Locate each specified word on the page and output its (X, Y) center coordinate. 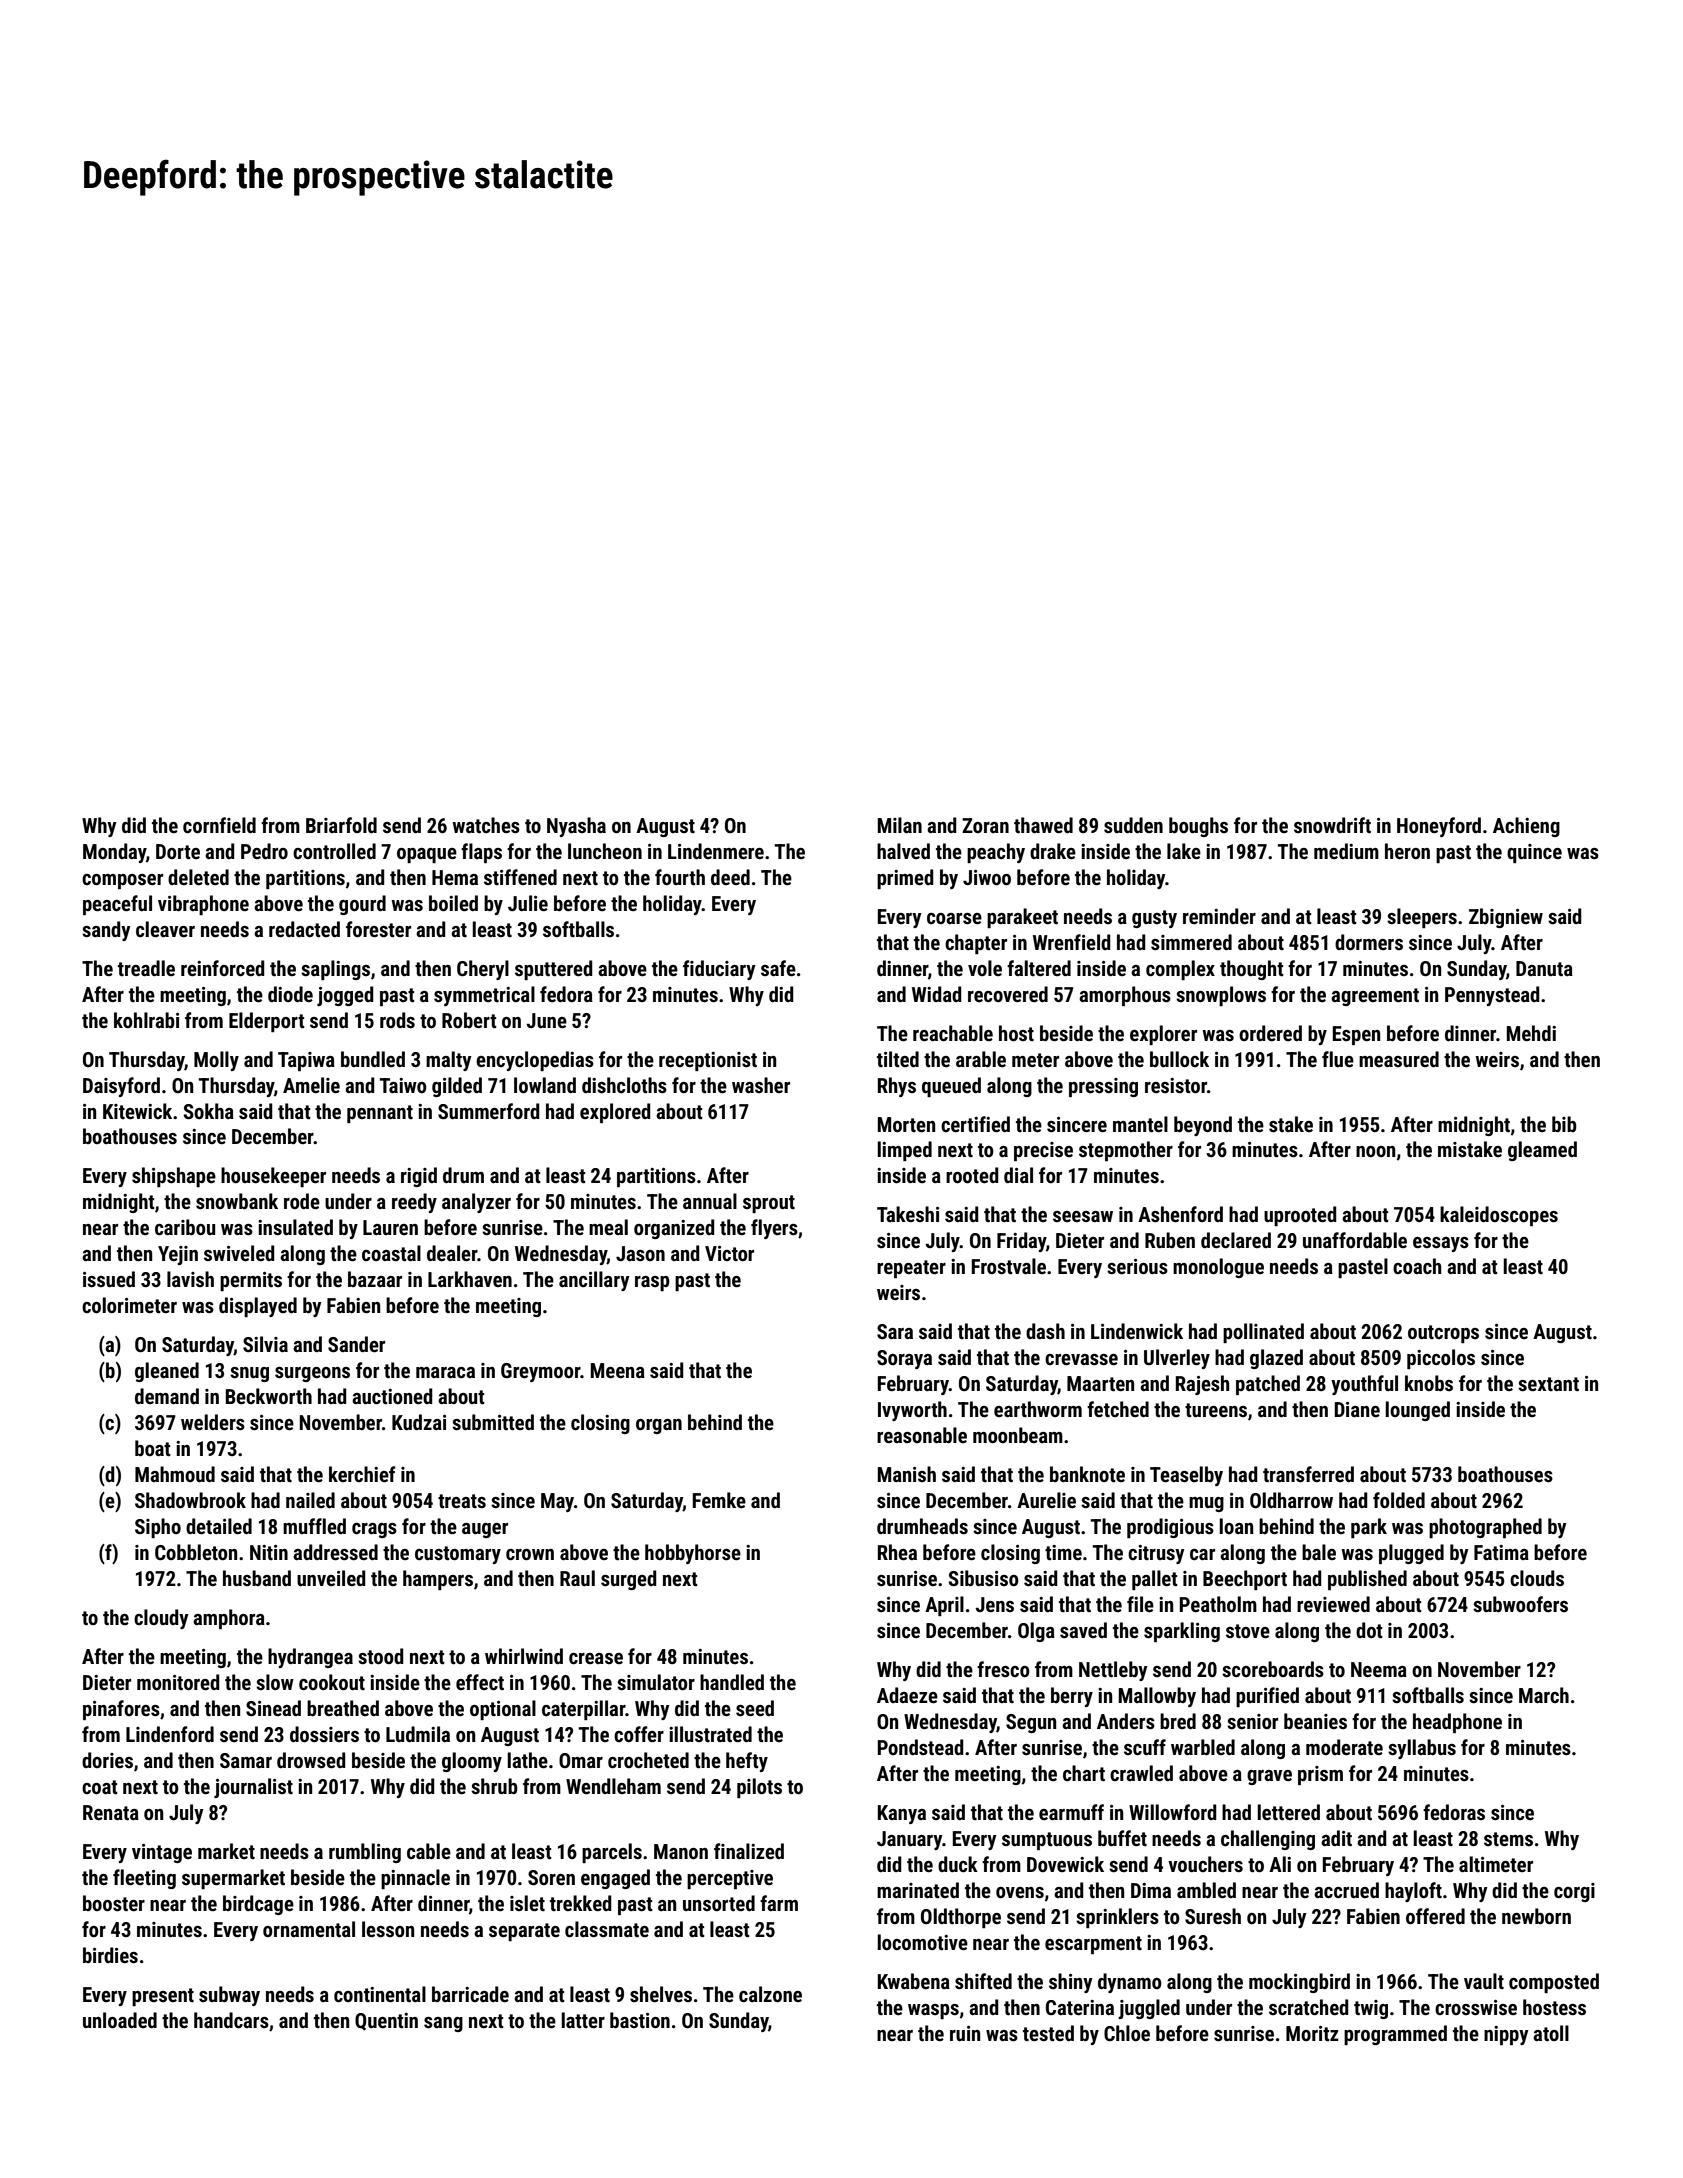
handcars (231, 2020)
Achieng (1526, 827)
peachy (996, 853)
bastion (640, 2020)
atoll (1551, 2033)
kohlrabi (146, 1020)
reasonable (922, 1435)
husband (257, 1578)
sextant (1548, 1384)
